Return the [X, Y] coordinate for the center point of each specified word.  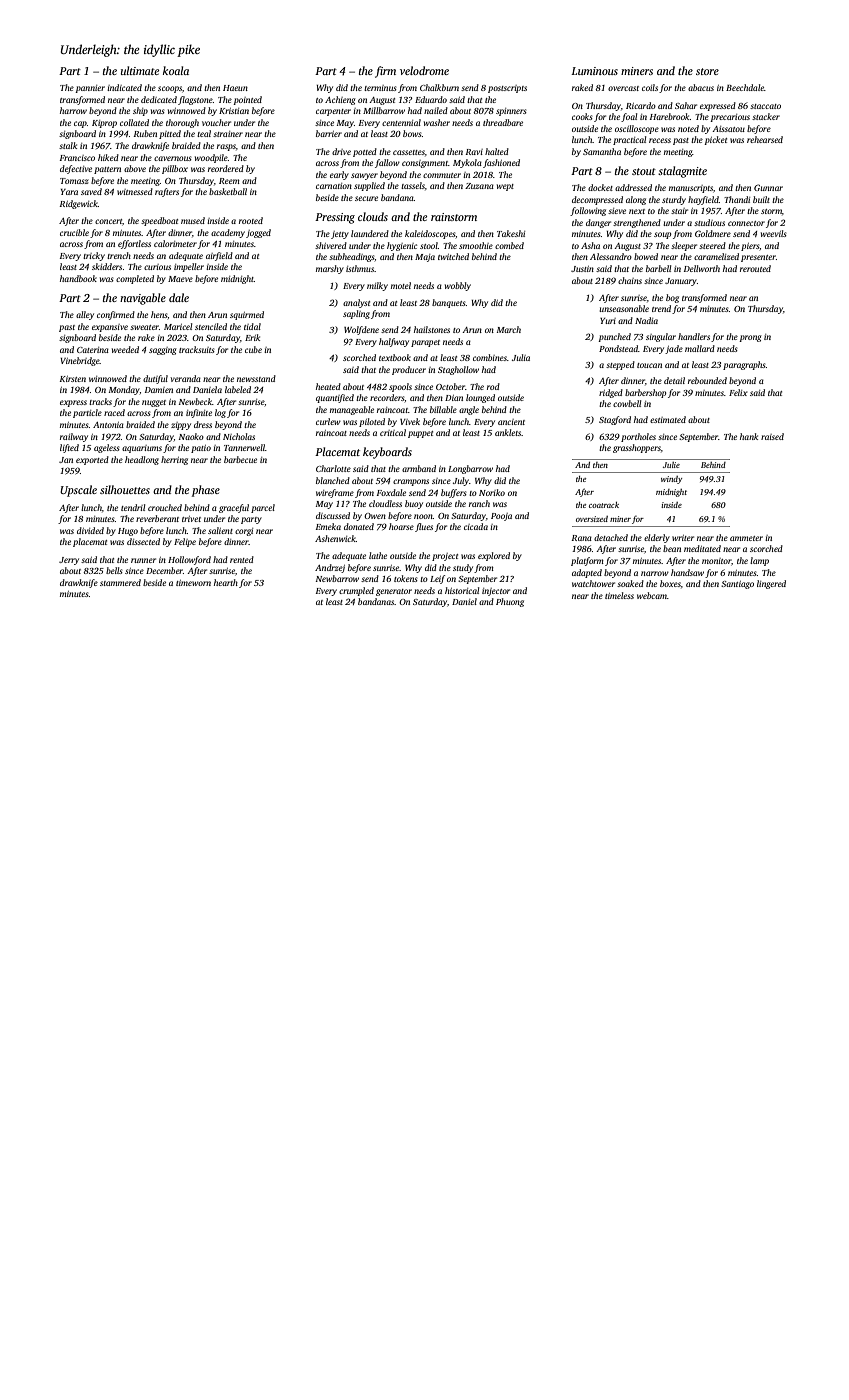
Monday [124, 390]
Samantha [602, 151]
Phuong [510, 602]
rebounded [707, 380]
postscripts [507, 89]
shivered [331, 245]
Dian [454, 398]
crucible [74, 232]
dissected [143, 541]
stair [679, 211]
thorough [182, 123]
